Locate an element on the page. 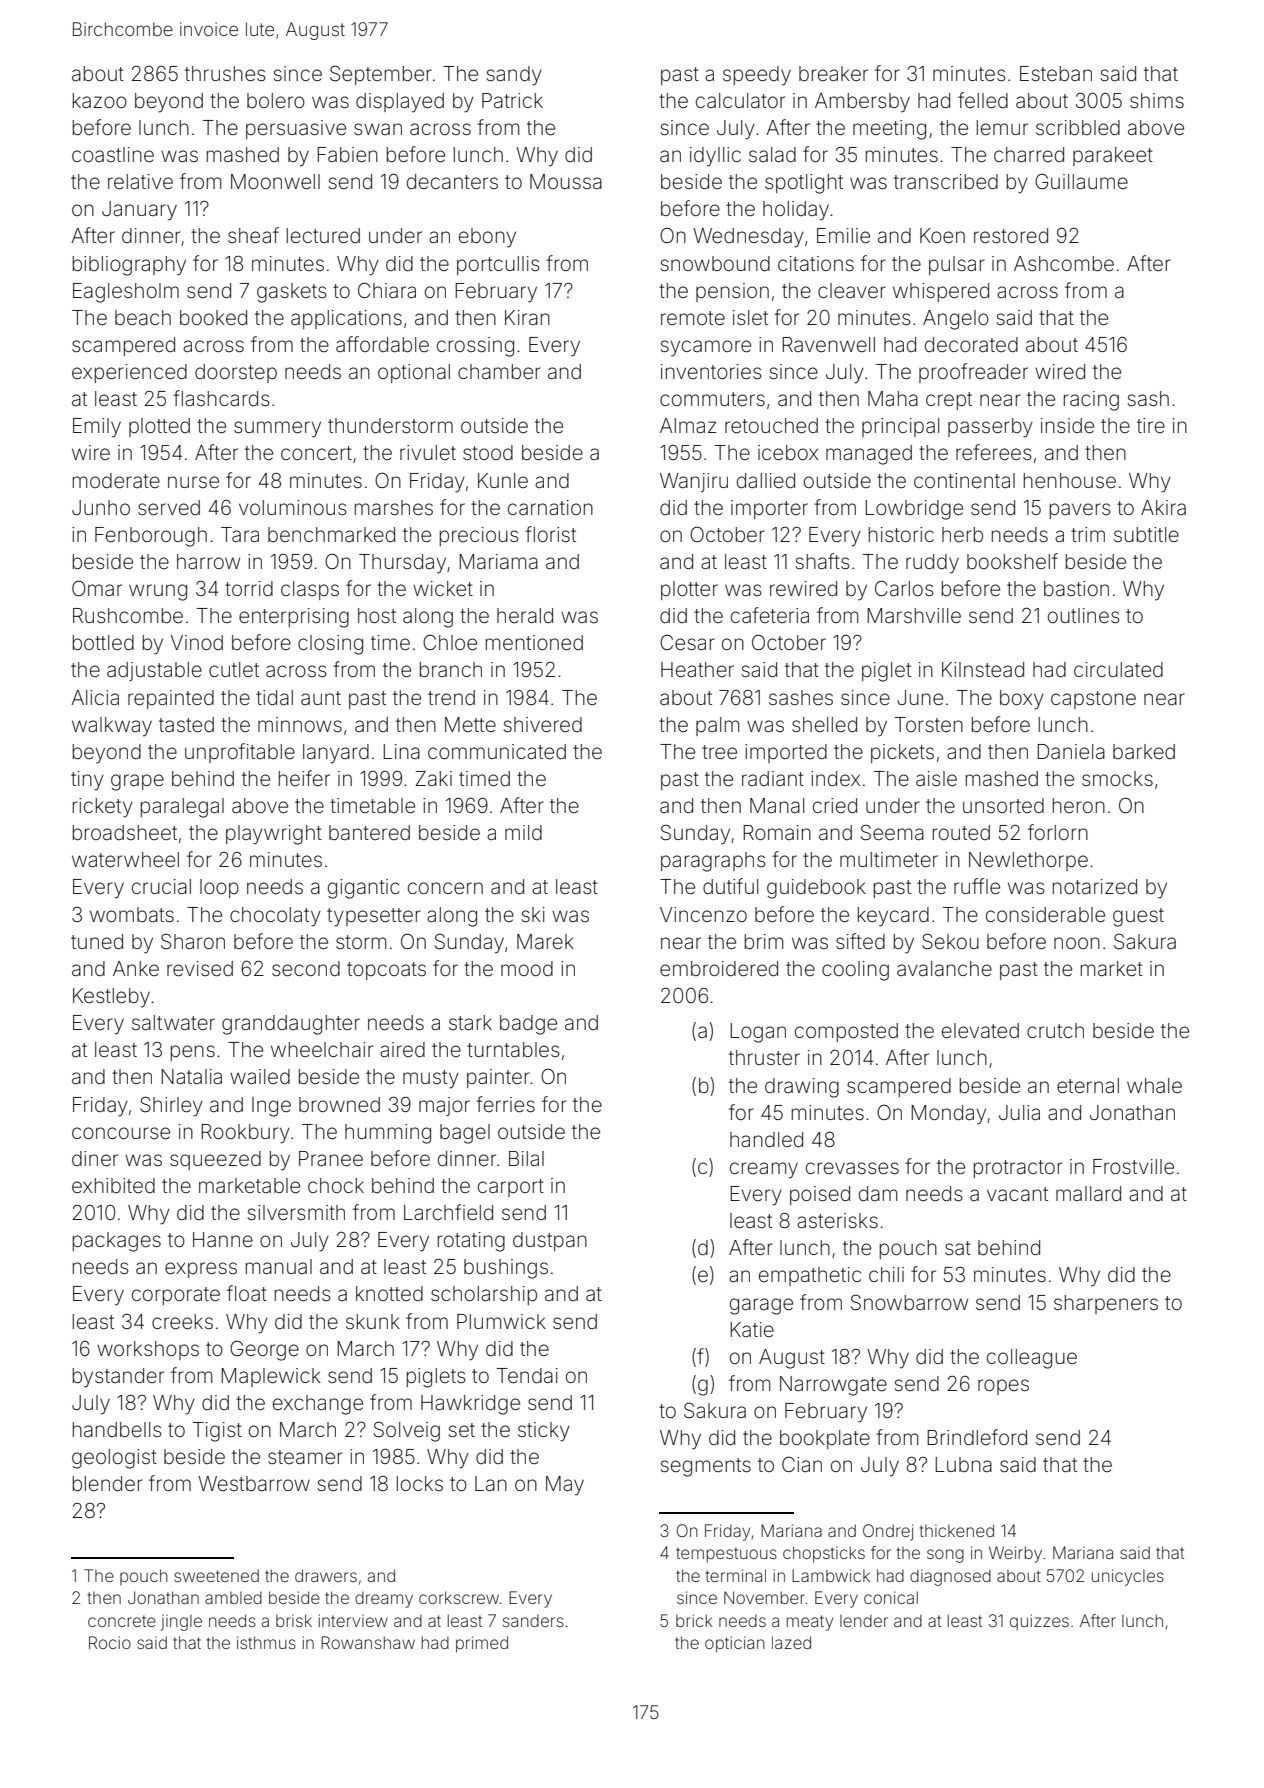  September is located at coordinates (381, 75).
